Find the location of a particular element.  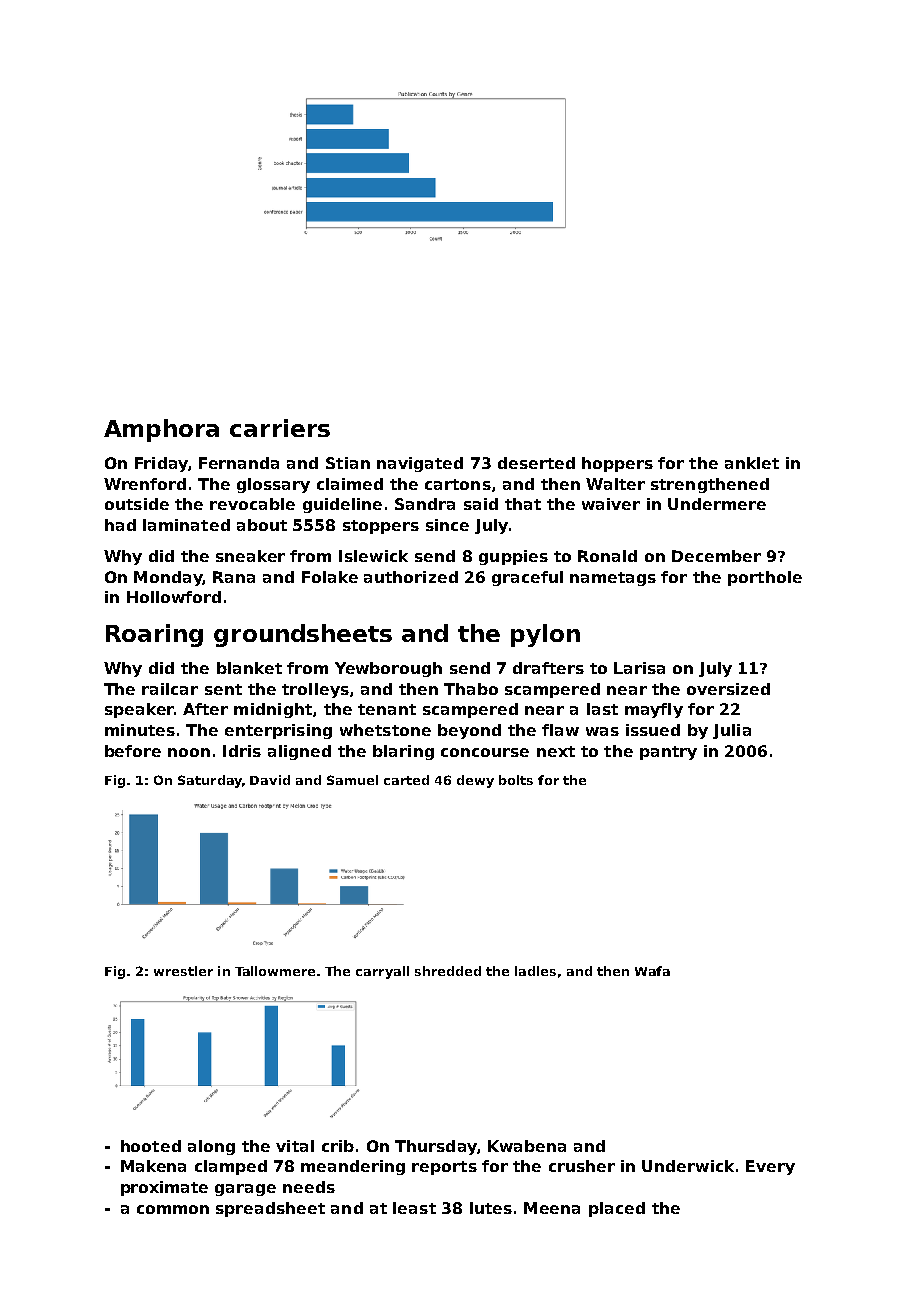

wrestler is located at coordinates (183, 971).
